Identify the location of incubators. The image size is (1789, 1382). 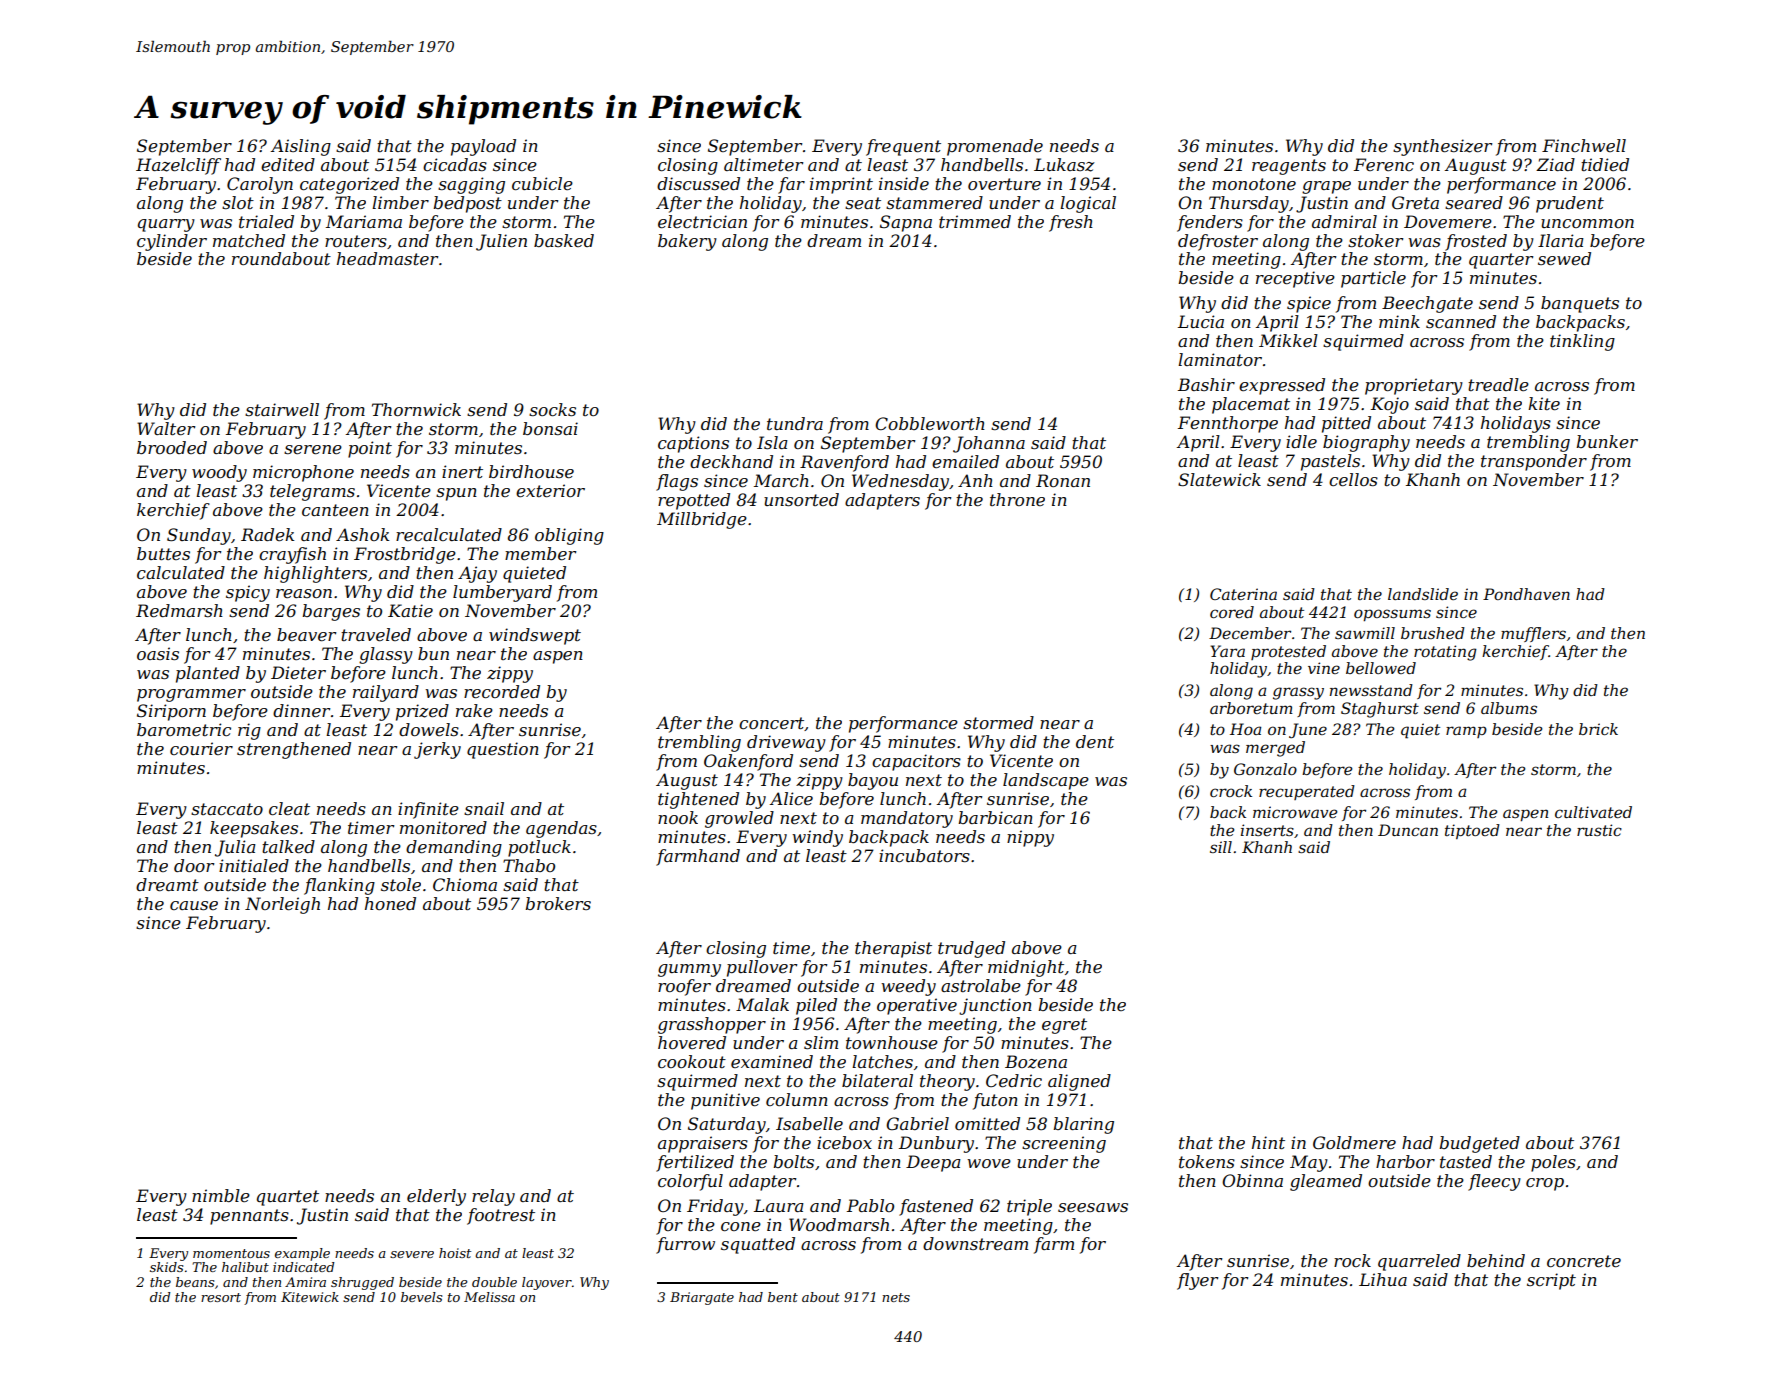
(924, 855).
